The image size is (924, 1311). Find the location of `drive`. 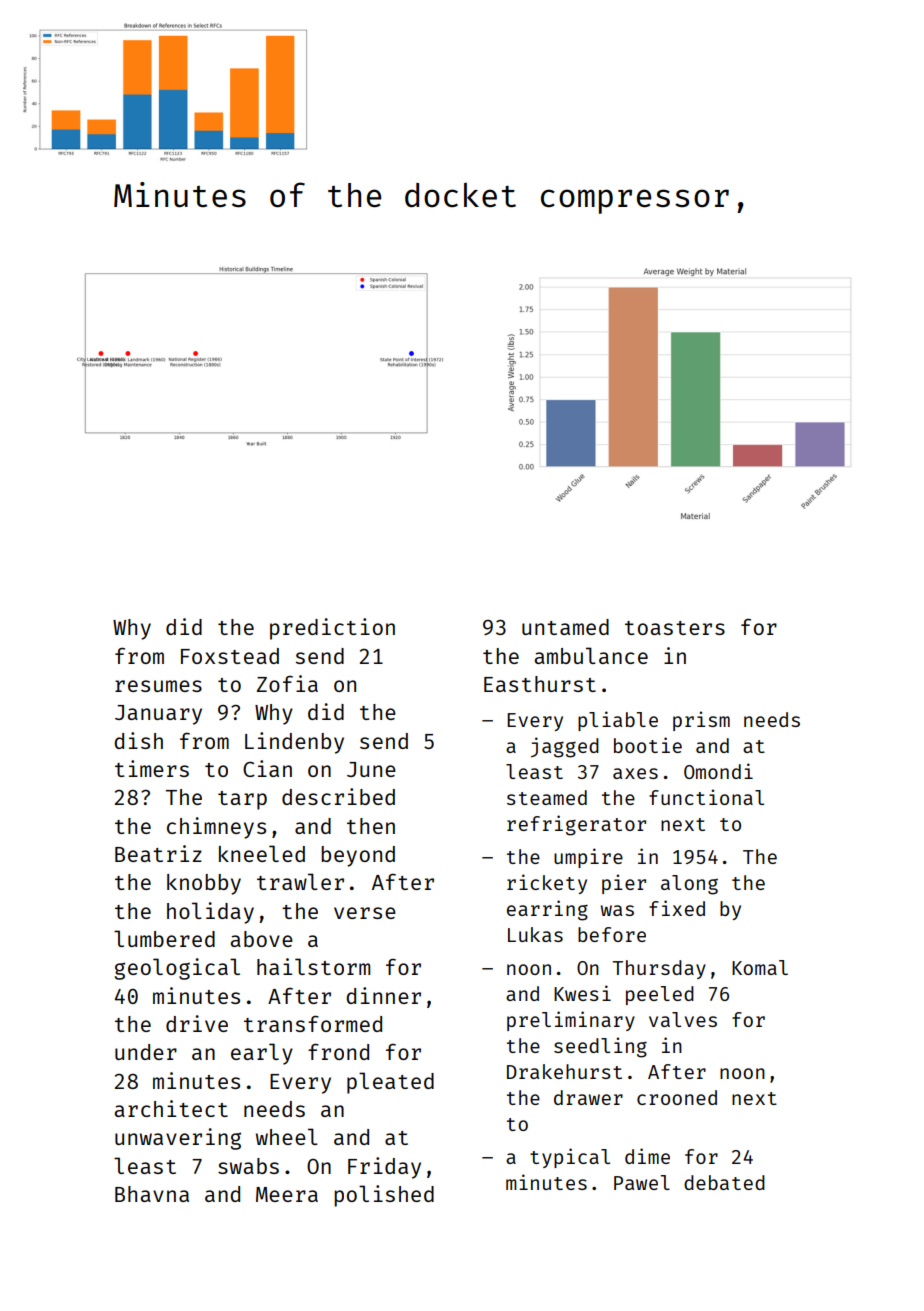

drive is located at coordinates (197, 1023).
